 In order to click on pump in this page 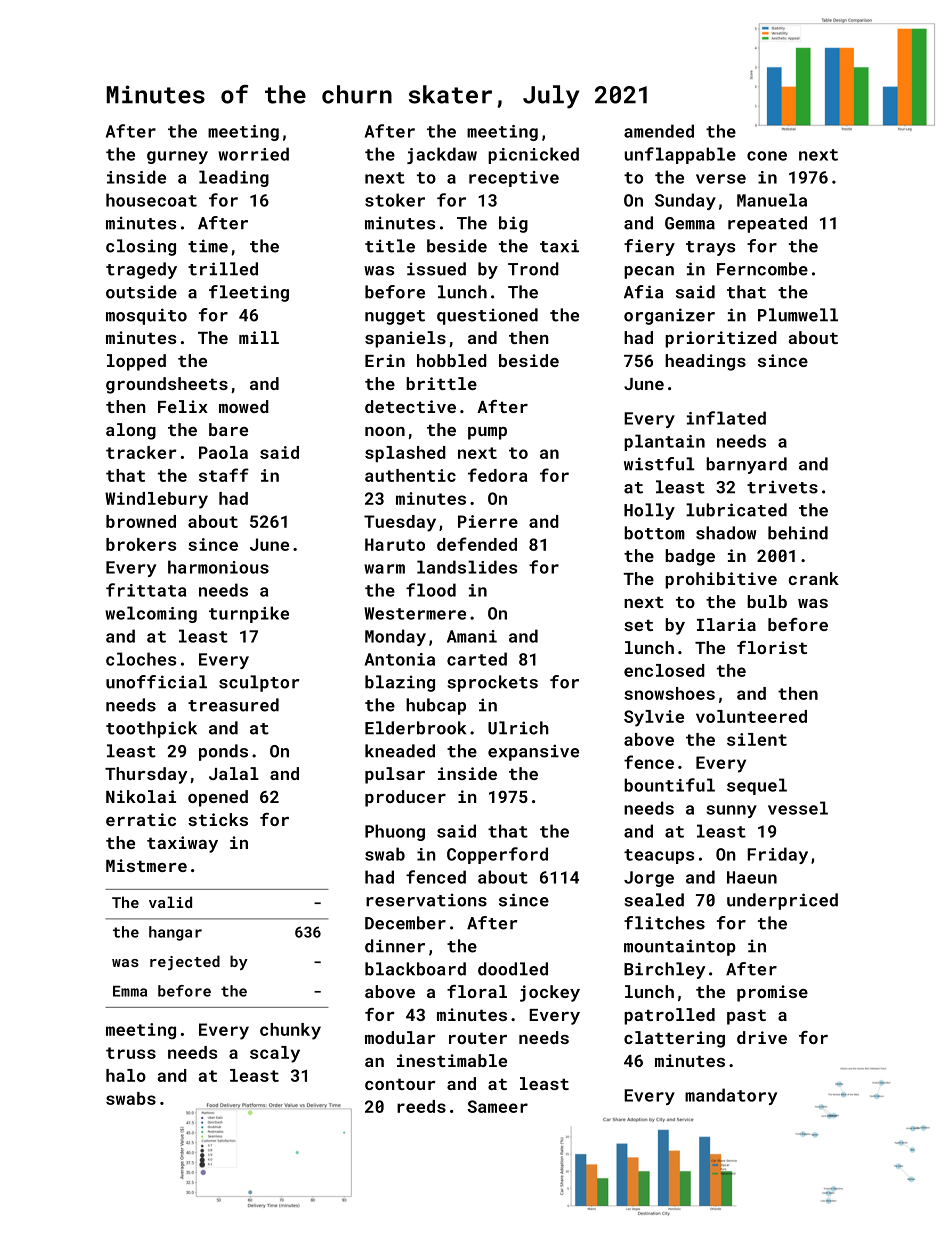, I will do `click(487, 433)`.
